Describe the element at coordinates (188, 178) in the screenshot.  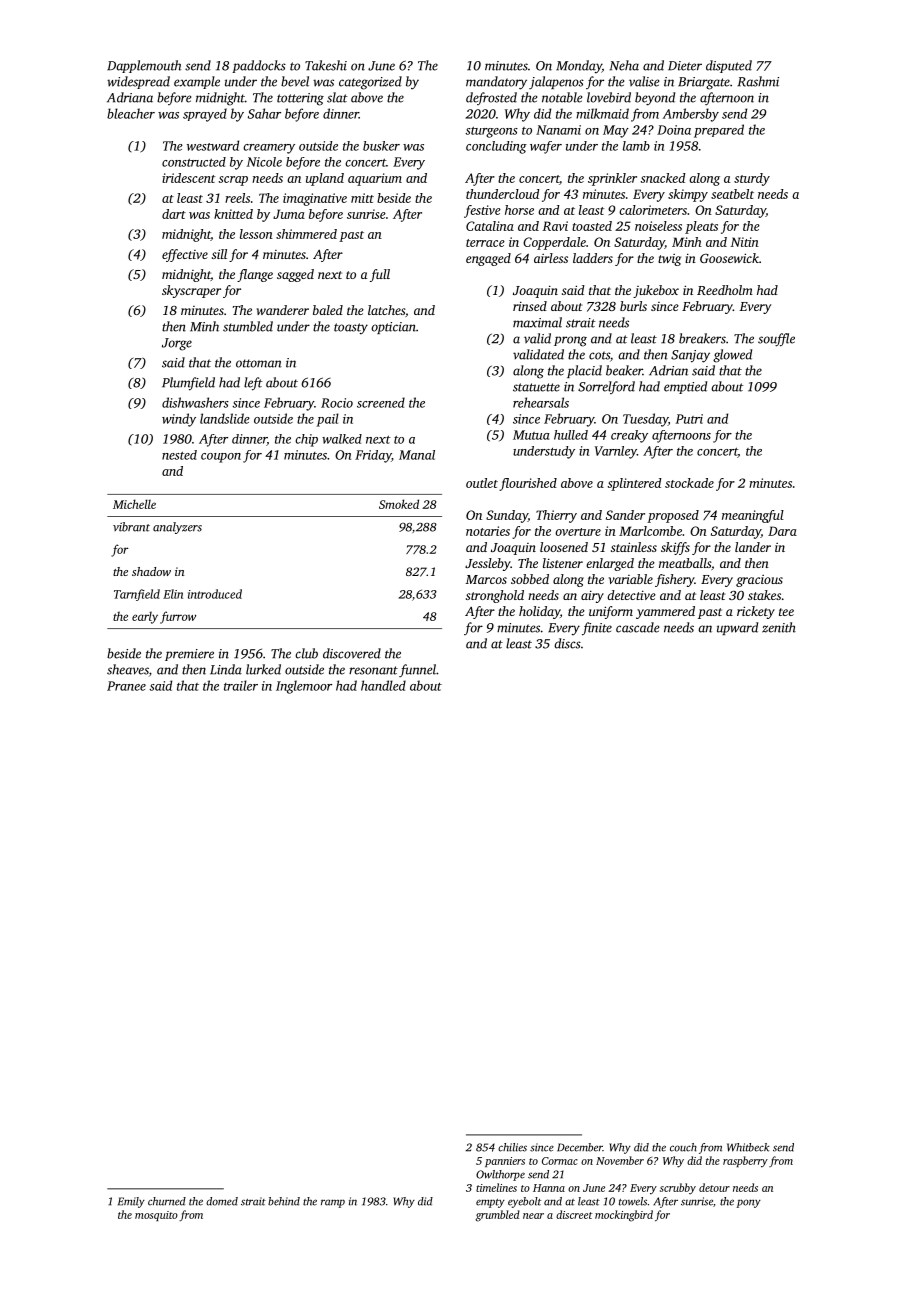
I see `iridescent` at that location.
